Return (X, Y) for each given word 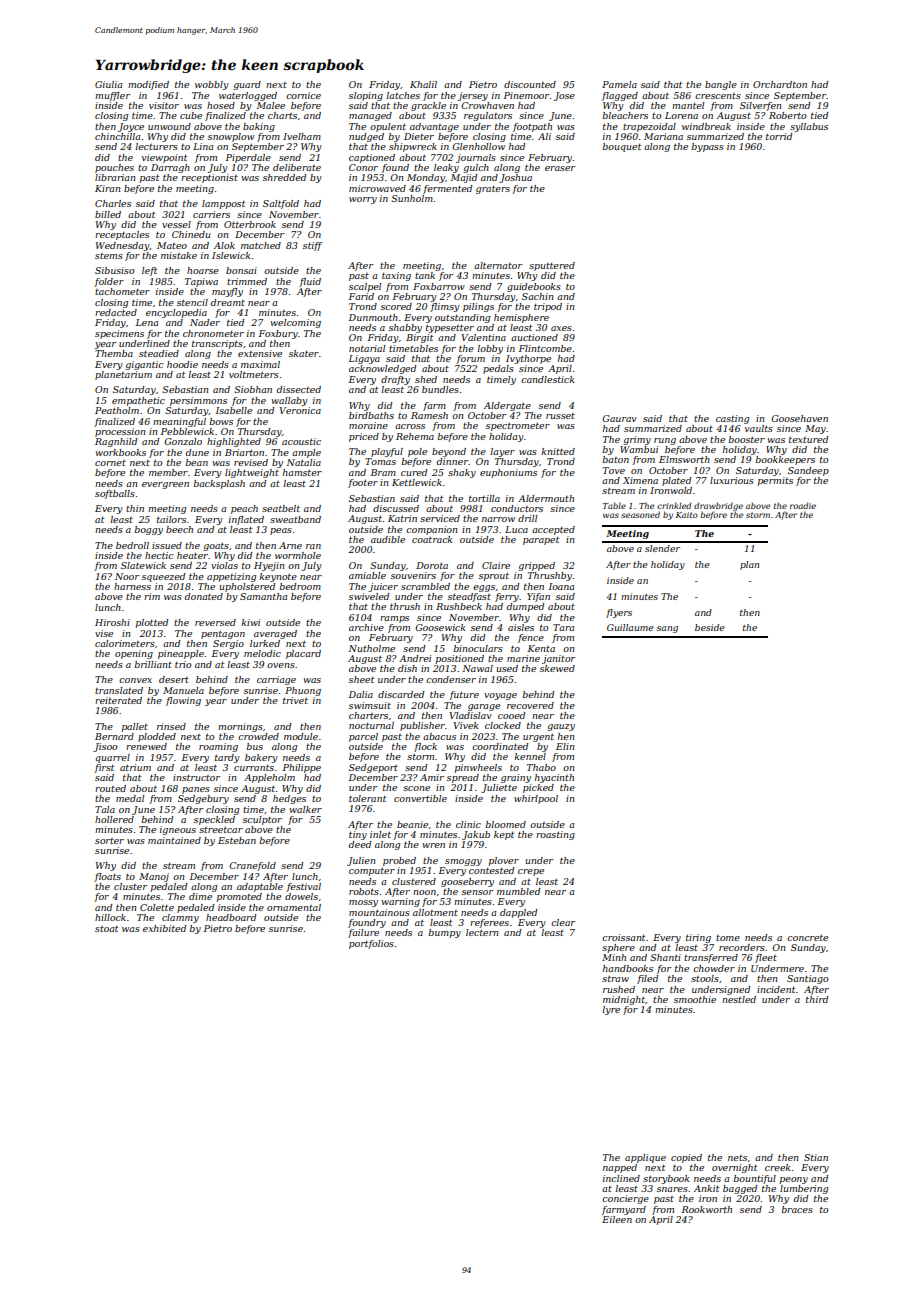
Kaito (687, 515)
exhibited (164, 928)
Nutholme (371, 648)
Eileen (617, 1219)
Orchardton (780, 84)
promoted (239, 897)
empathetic (138, 401)
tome (728, 938)
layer (502, 452)
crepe (531, 872)
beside (710, 627)
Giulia (108, 84)
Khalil (423, 84)
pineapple (181, 654)
